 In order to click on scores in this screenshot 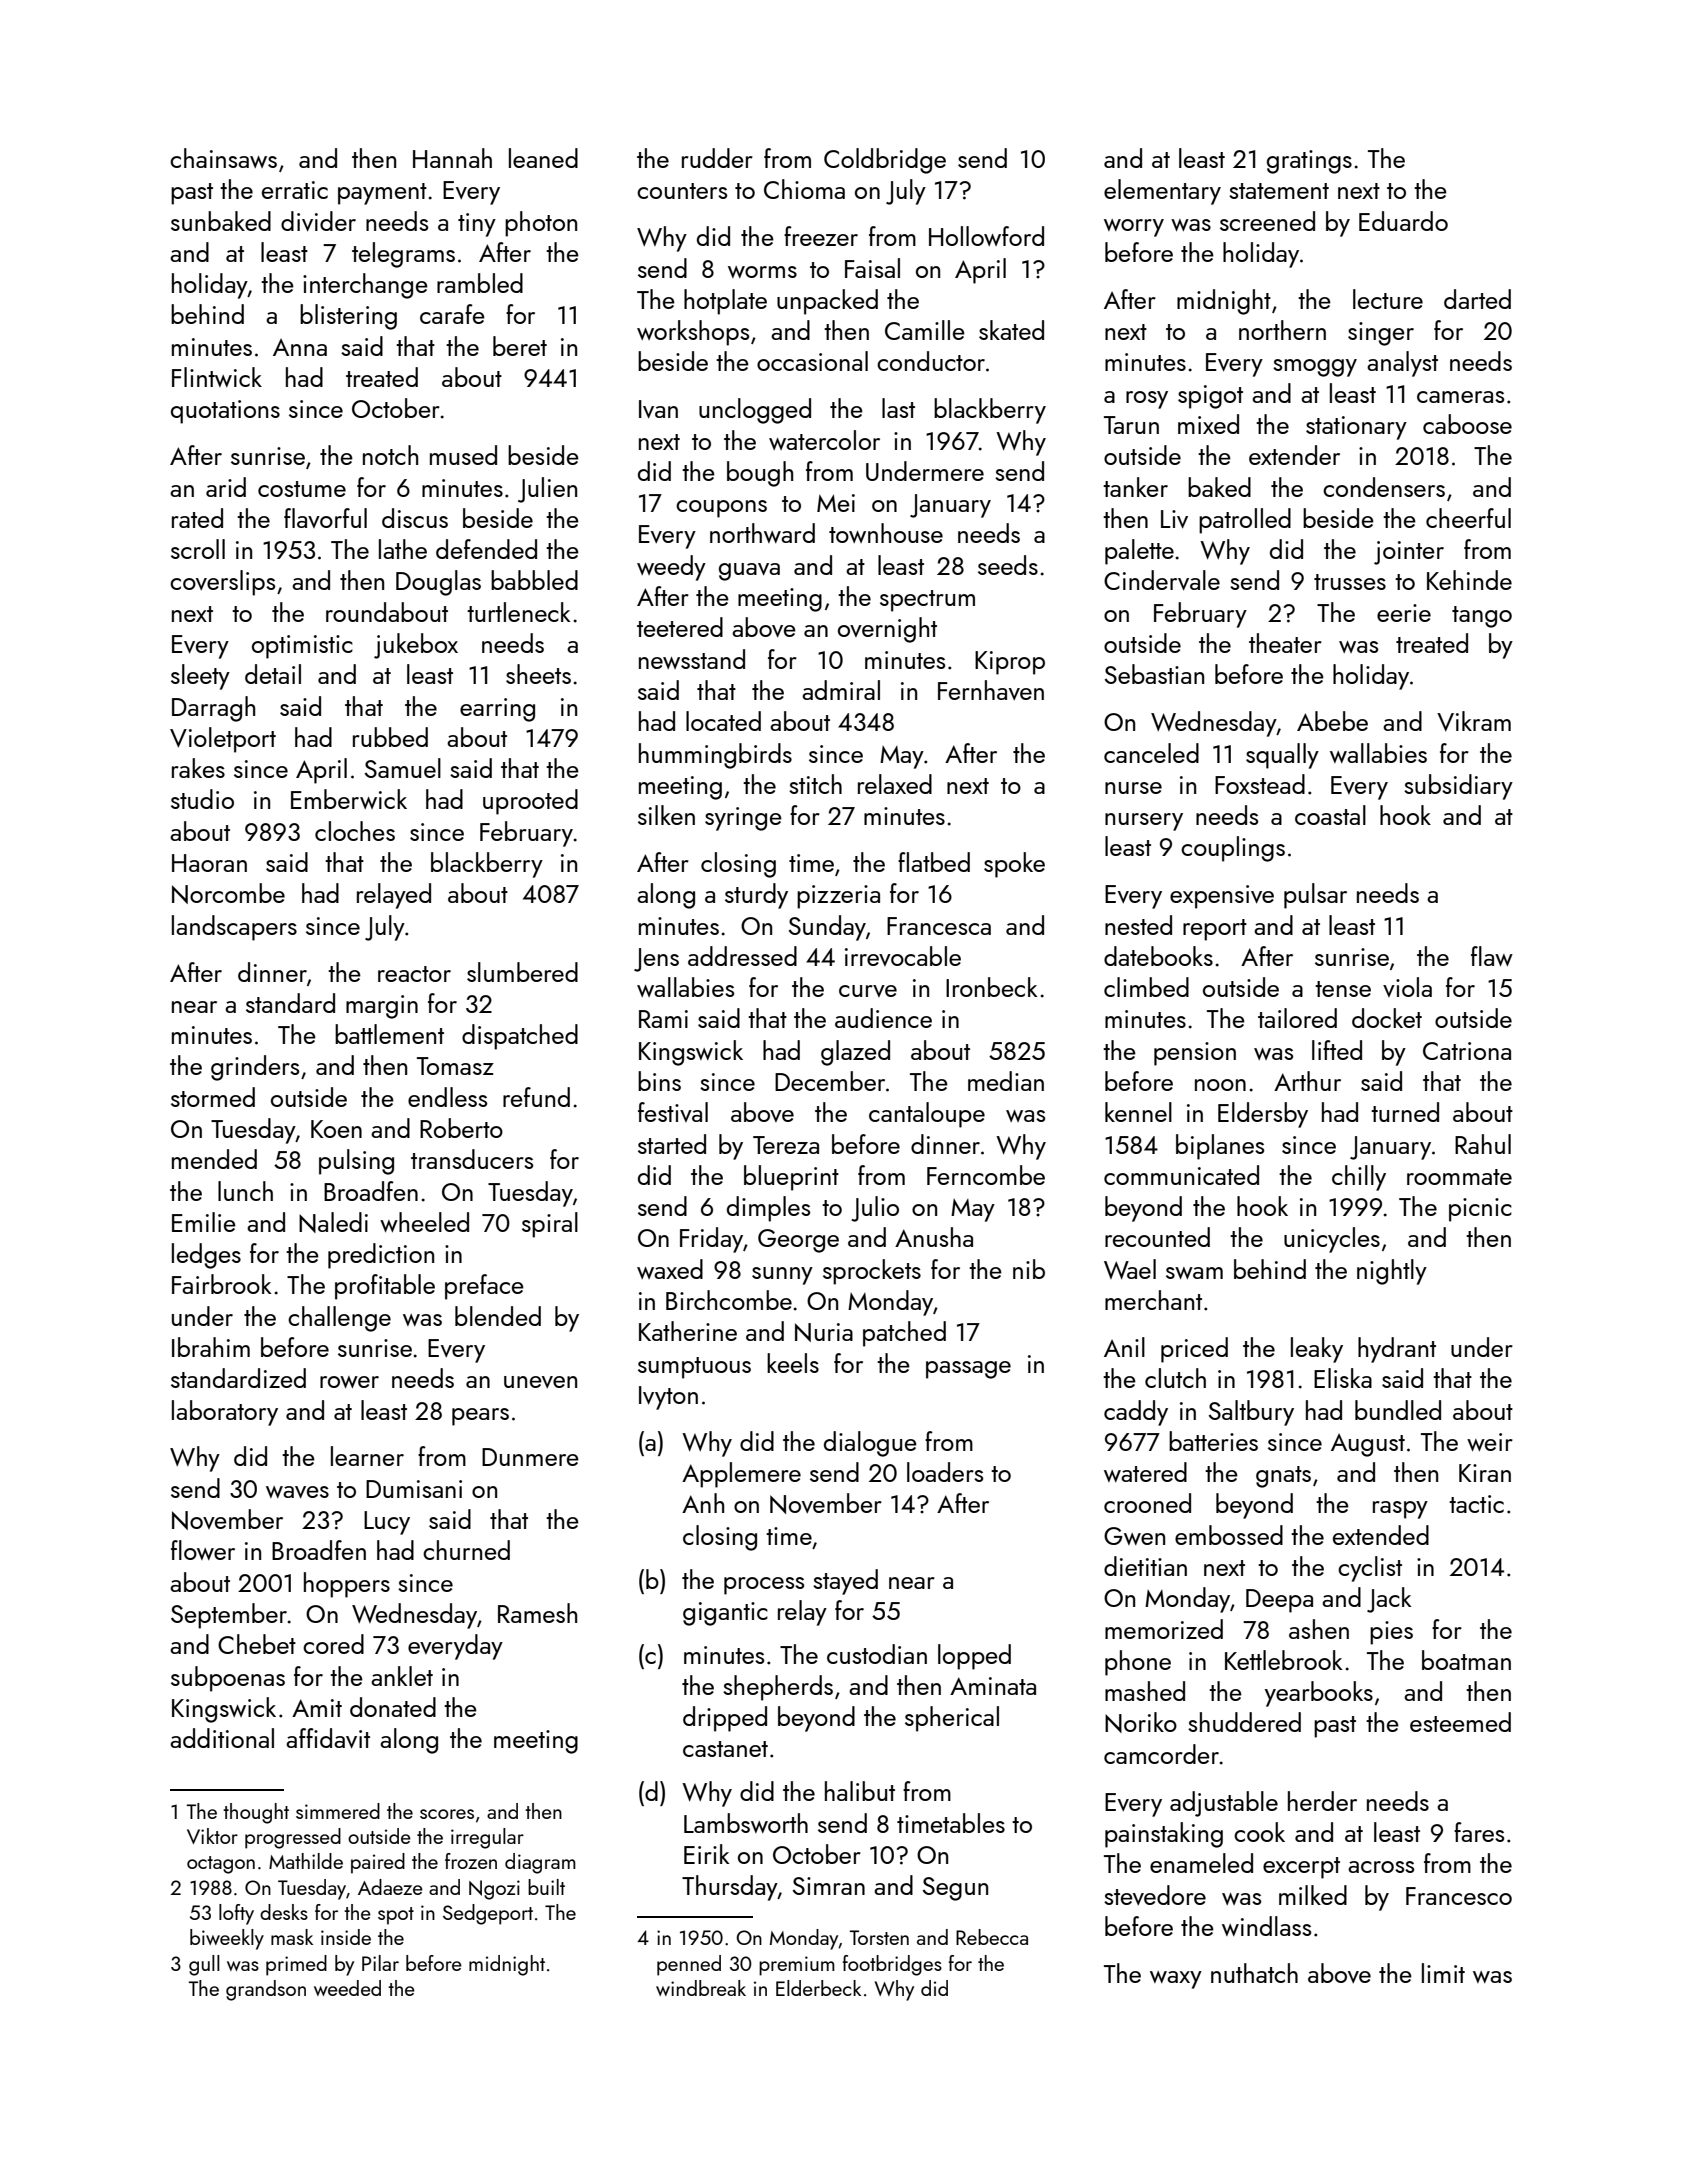, I will do `click(447, 1814)`.
